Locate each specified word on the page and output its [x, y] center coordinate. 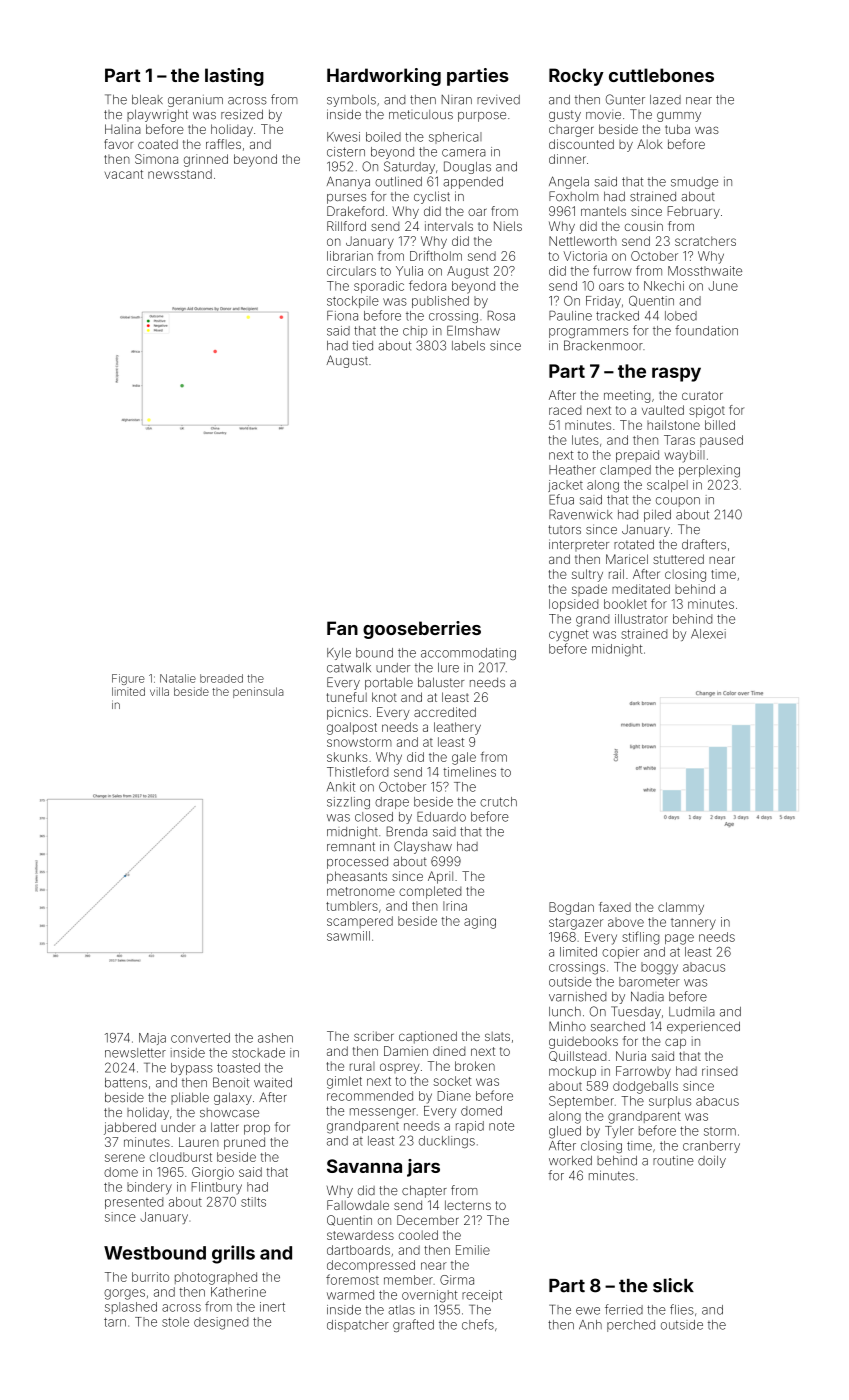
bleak [147, 100]
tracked [617, 316]
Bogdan [571, 908]
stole [175, 1322]
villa [159, 691]
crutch [498, 802]
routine [673, 1161]
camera [464, 153]
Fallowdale [358, 1205]
